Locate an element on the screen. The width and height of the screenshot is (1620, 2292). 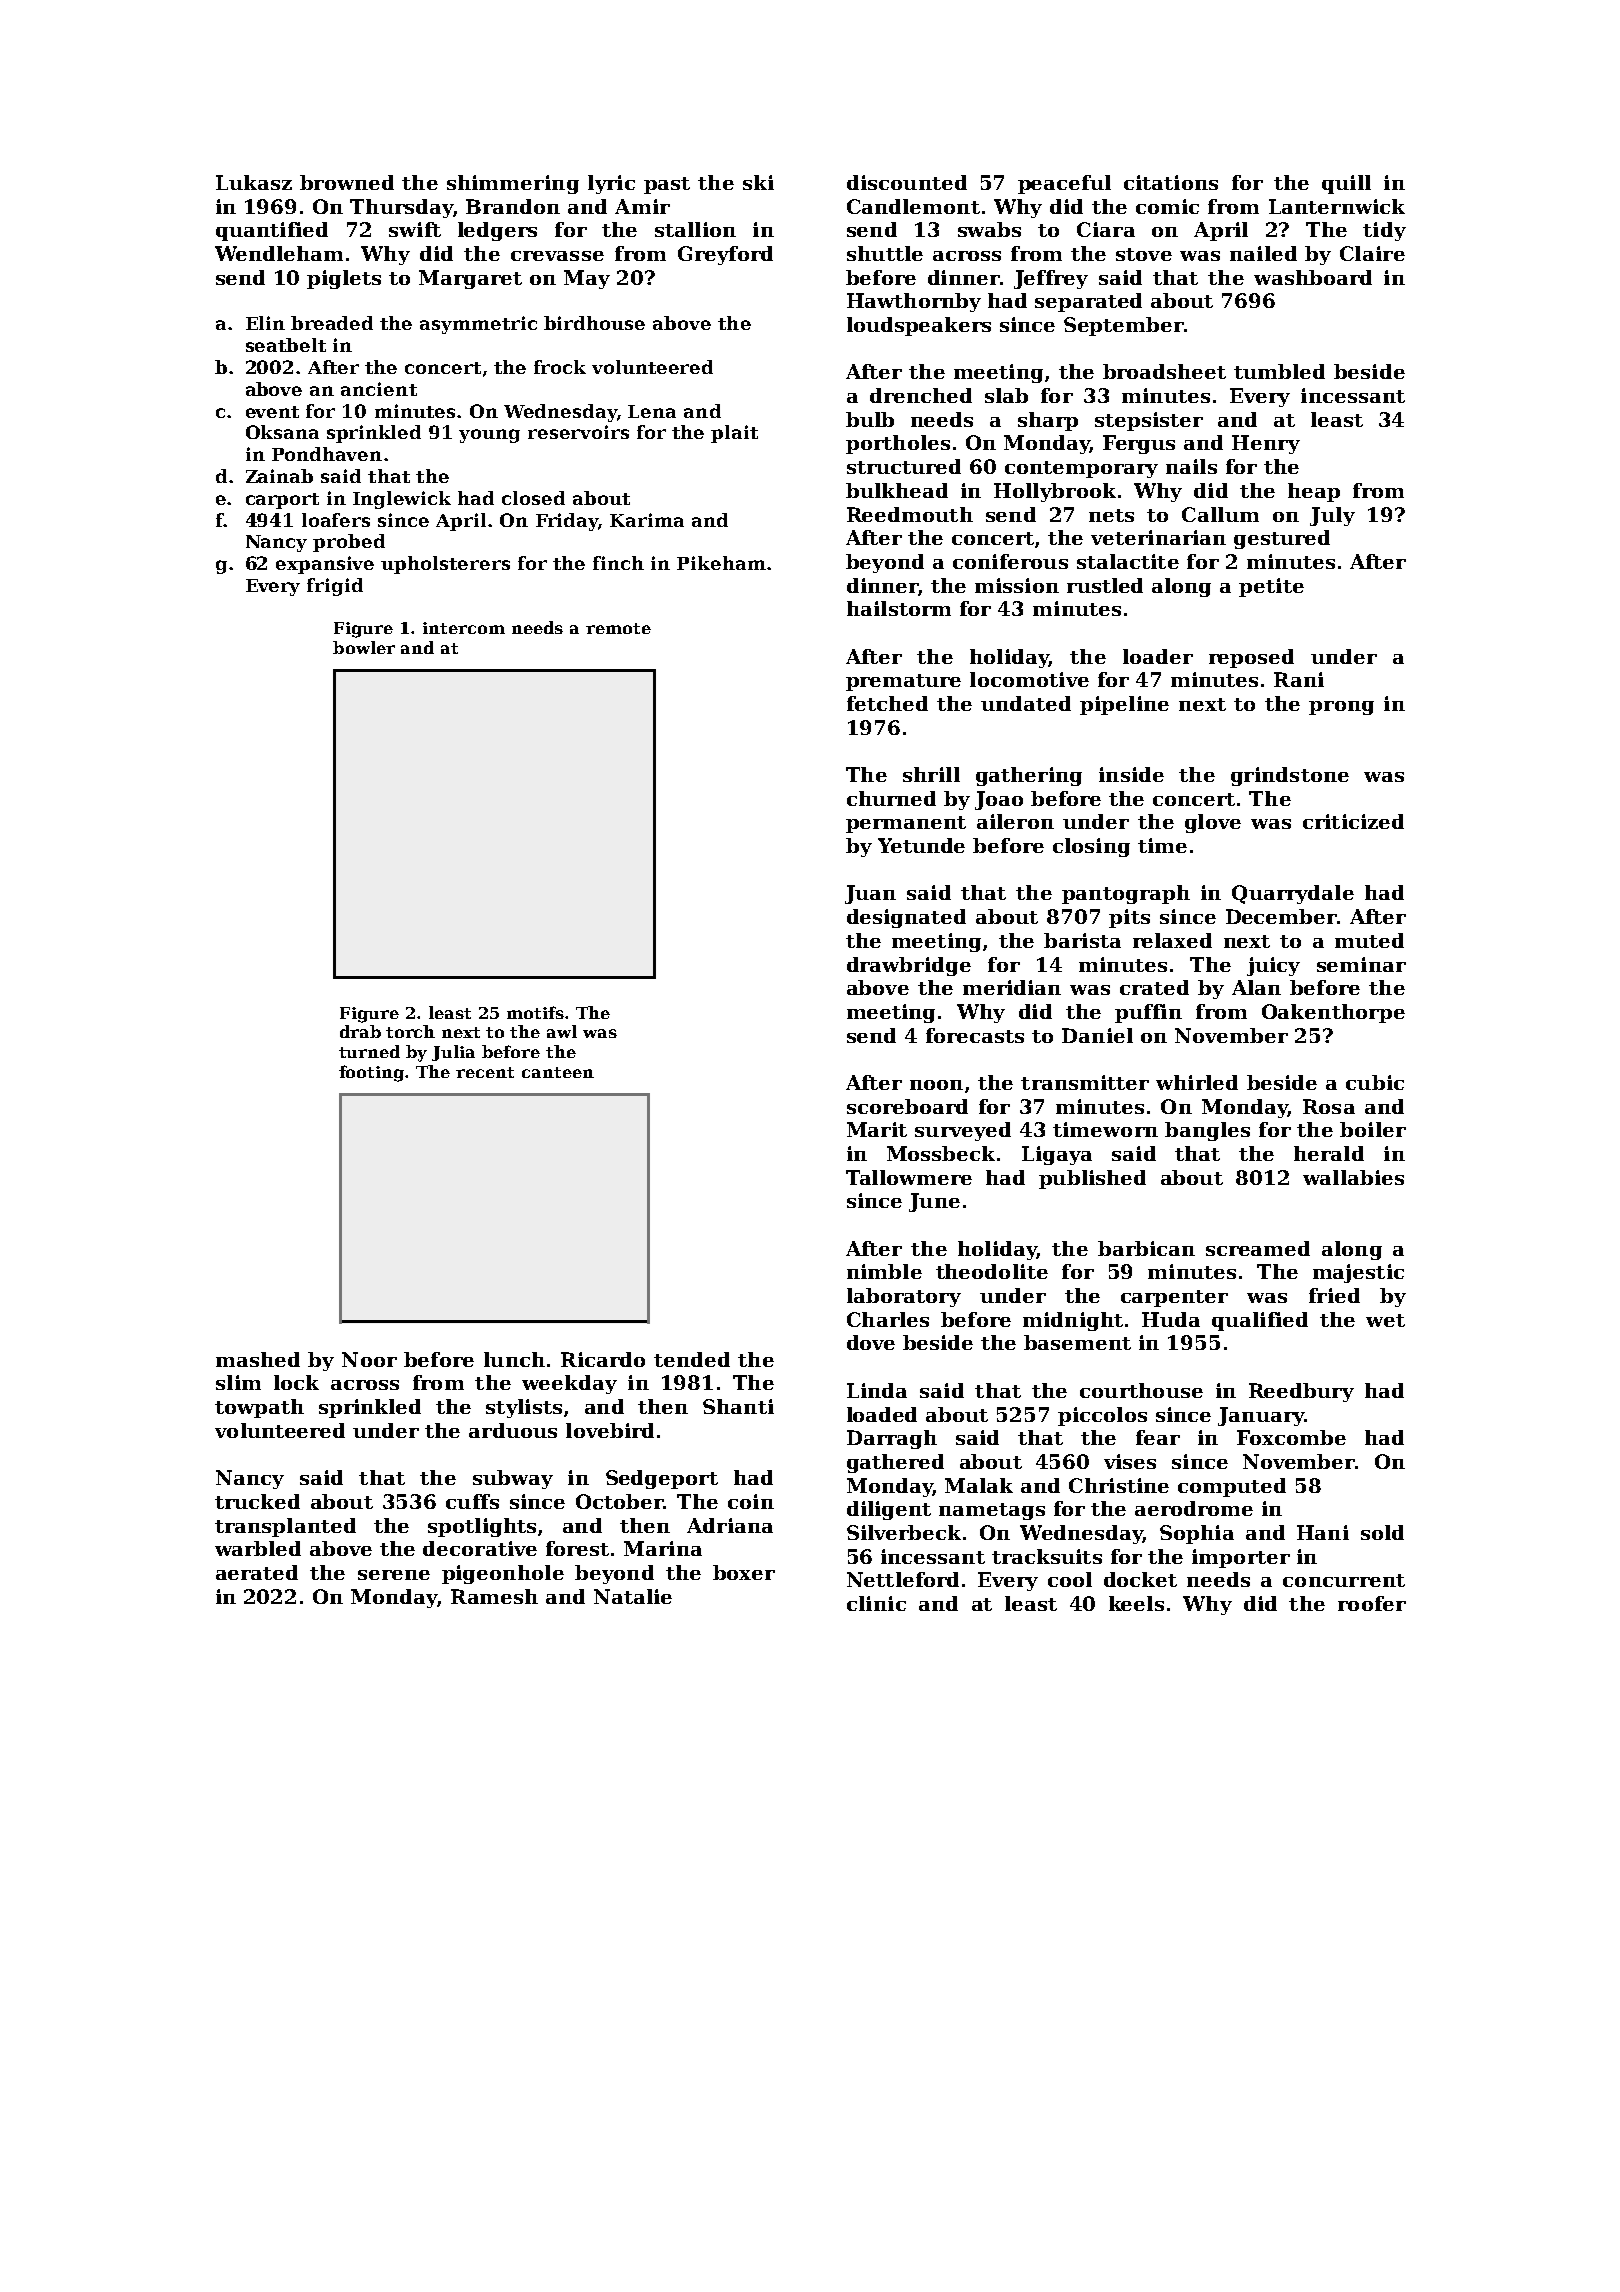
Lukasz is located at coordinates (254, 182).
